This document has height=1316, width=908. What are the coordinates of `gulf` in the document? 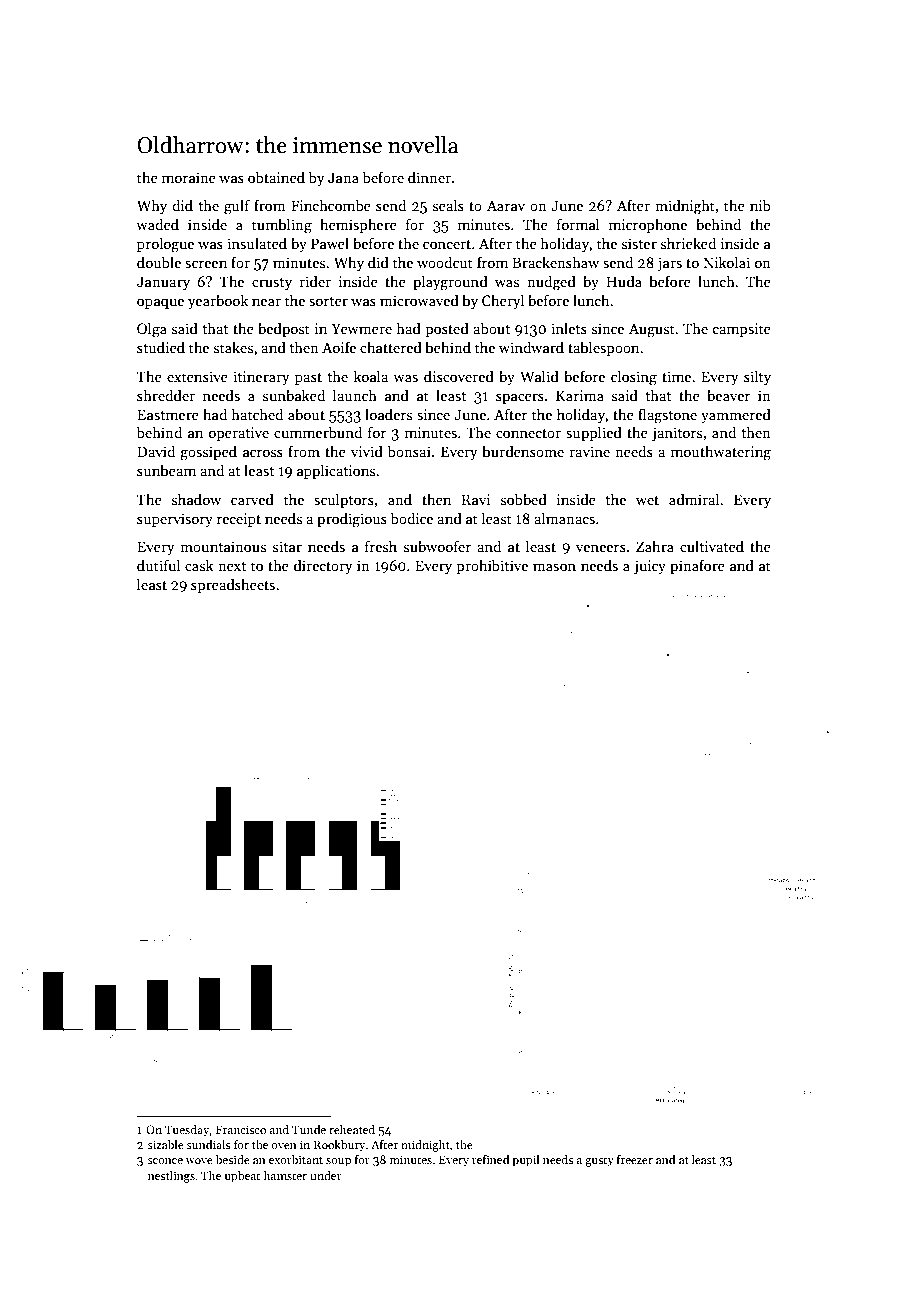 It's located at (237, 207).
